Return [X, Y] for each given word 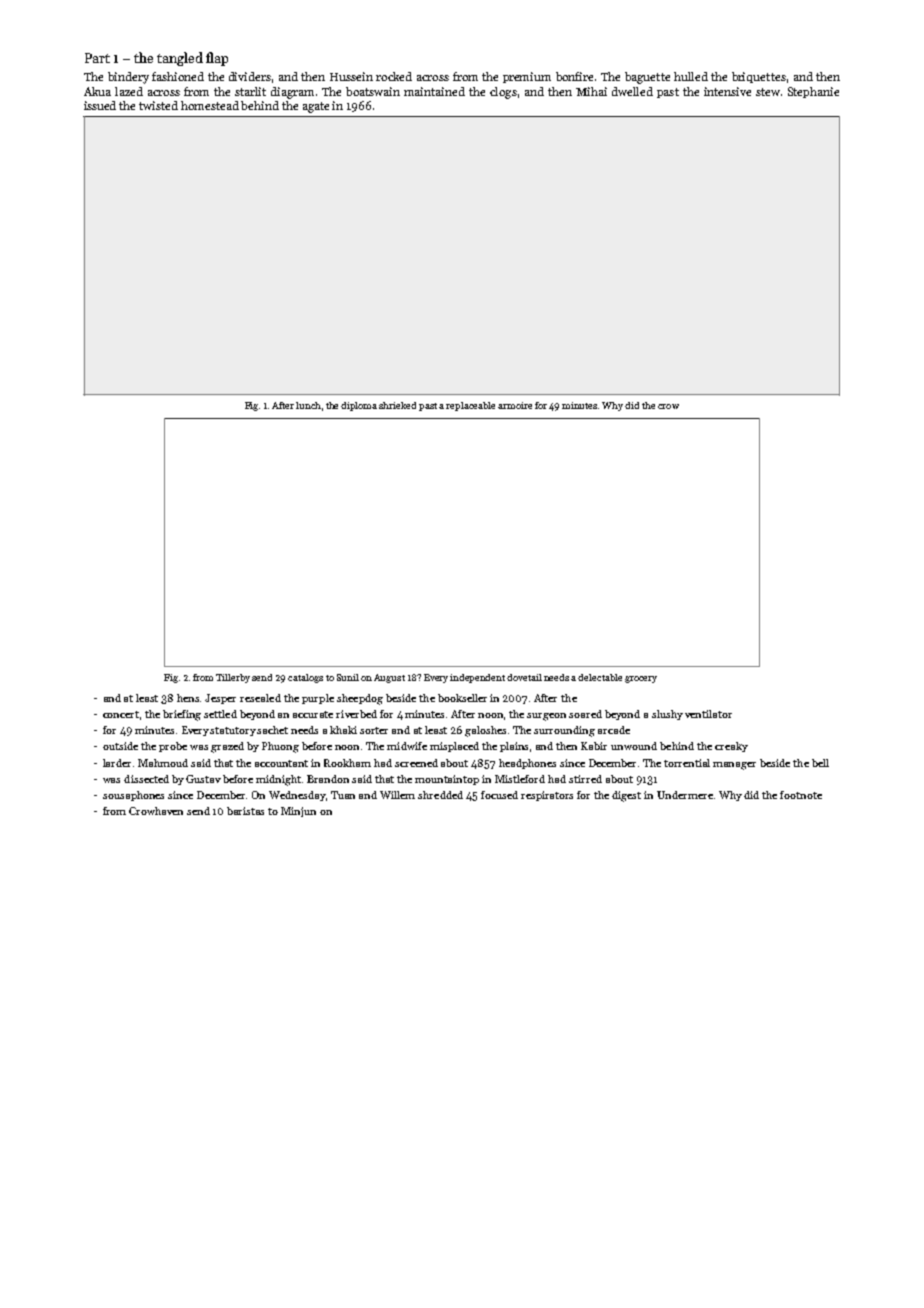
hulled [691, 76]
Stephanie [813, 92]
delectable [600, 677]
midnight [278, 780]
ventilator [708, 714]
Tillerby [233, 678]
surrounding [564, 731]
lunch [308, 405]
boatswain [373, 91]
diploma [359, 406]
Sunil [348, 677]
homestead [210, 105]
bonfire [574, 76]
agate [316, 107]
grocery [641, 679]
